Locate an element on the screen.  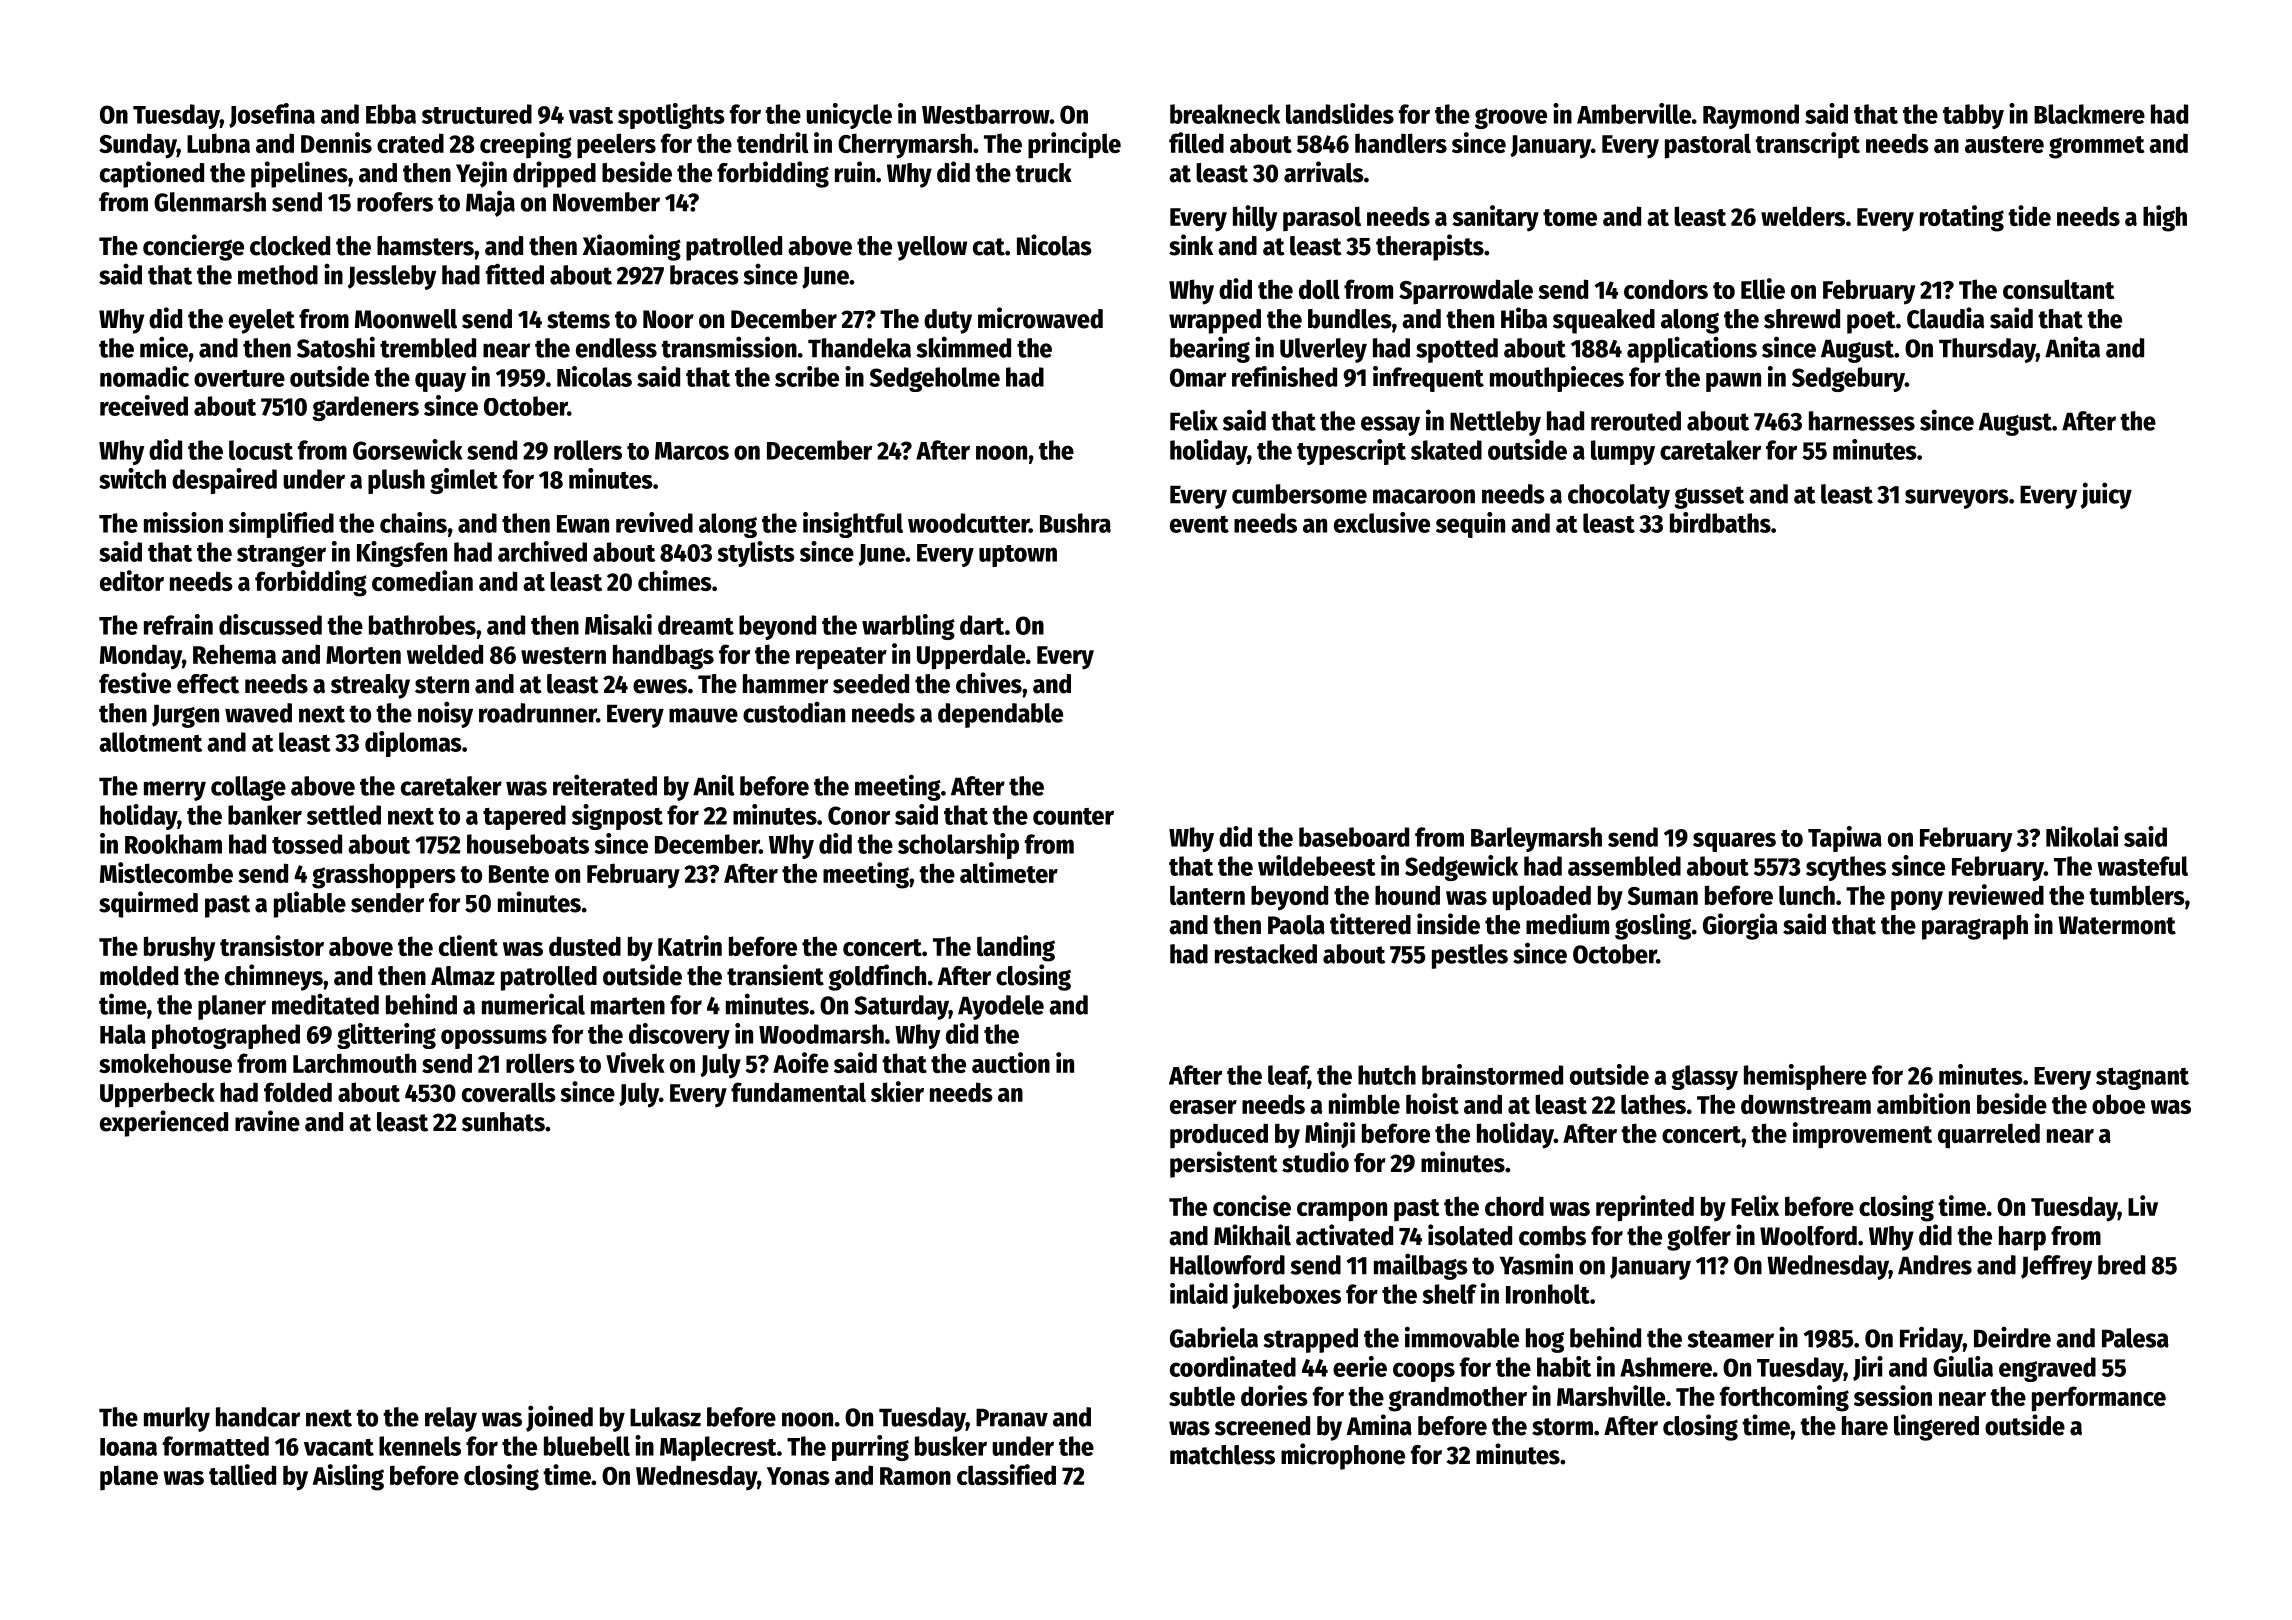
Raymond is located at coordinates (1751, 116).
